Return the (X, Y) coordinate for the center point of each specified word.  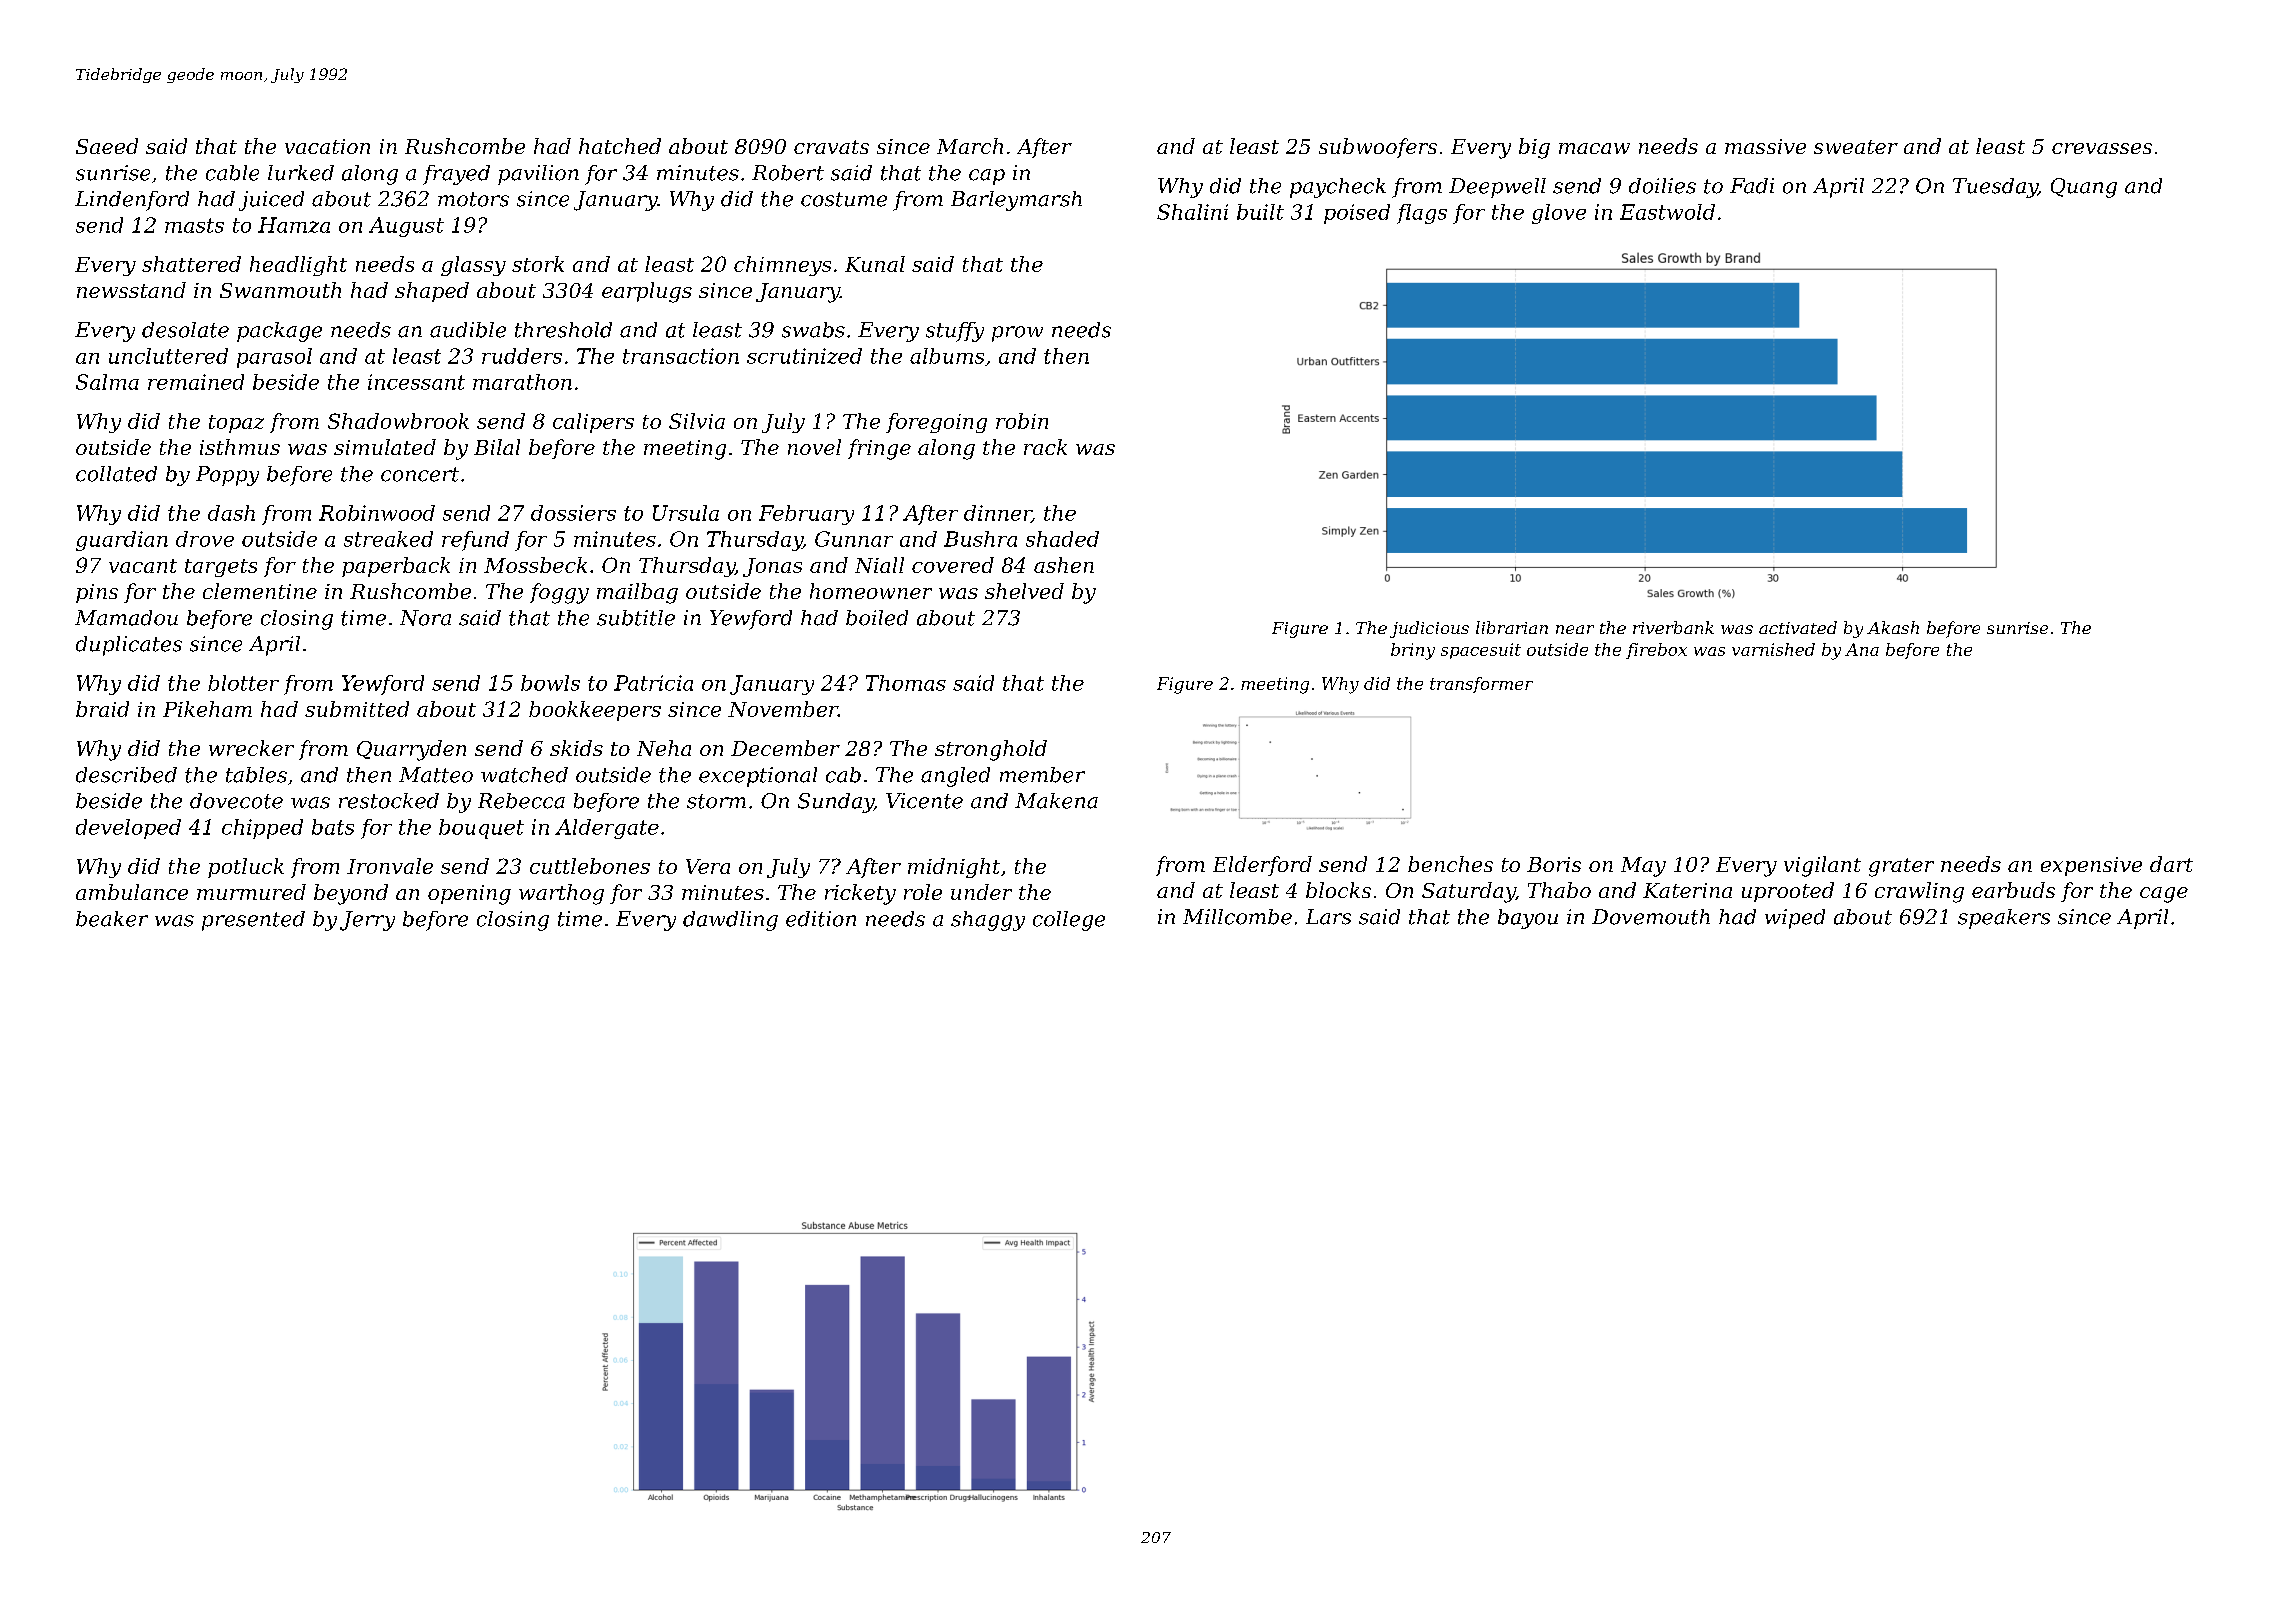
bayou (1528, 919)
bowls (550, 683)
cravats (831, 147)
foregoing (936, 423)
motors (473, 199)
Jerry (367, 921)
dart (2171, 864)
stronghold (991, 750)
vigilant (1822, 866)
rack (1045, 447)
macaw (1594, 148)
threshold (563, 330)
